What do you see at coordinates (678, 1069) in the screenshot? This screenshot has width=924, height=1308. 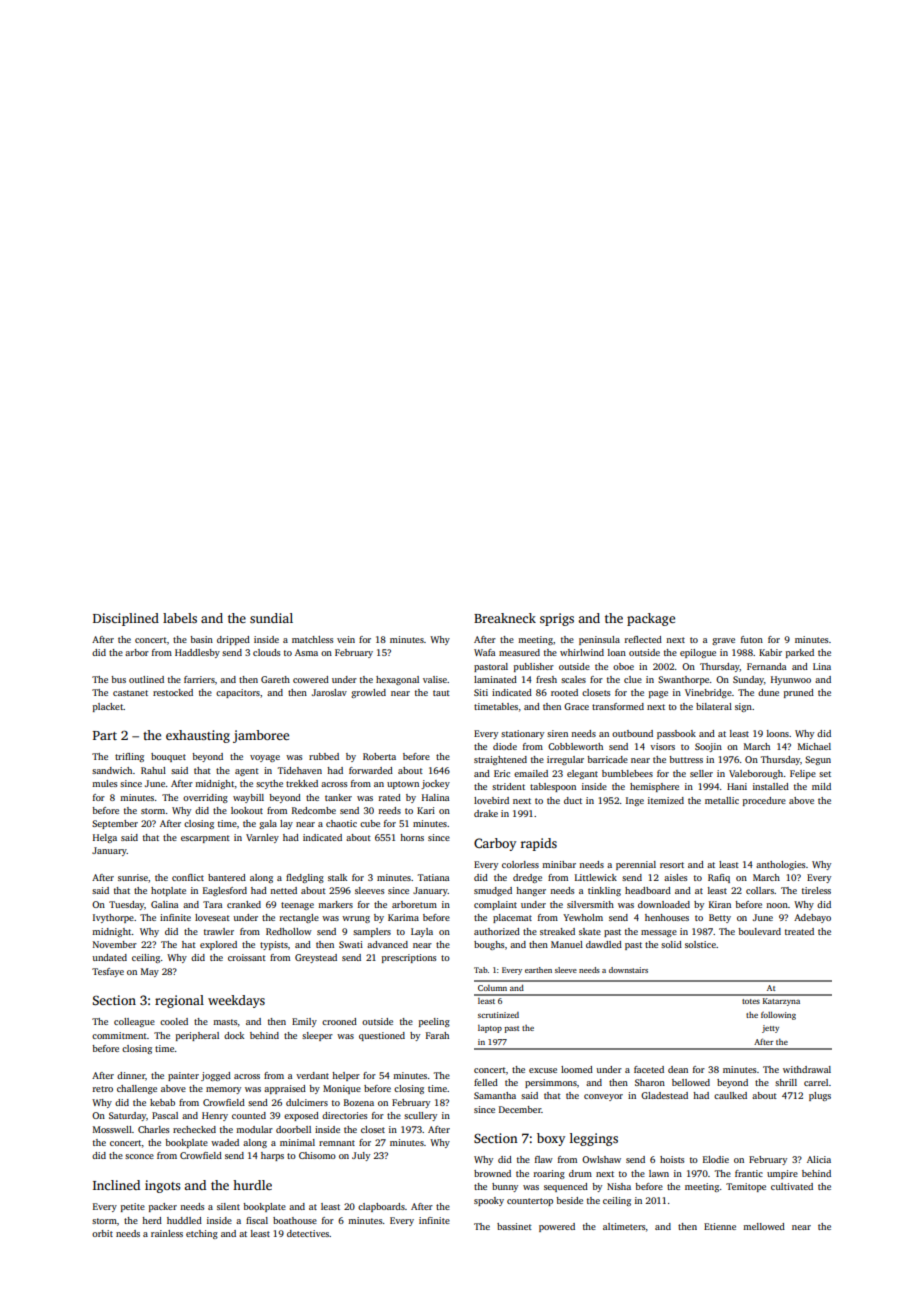 I see `dean` at bounding box center [678, 1069].
